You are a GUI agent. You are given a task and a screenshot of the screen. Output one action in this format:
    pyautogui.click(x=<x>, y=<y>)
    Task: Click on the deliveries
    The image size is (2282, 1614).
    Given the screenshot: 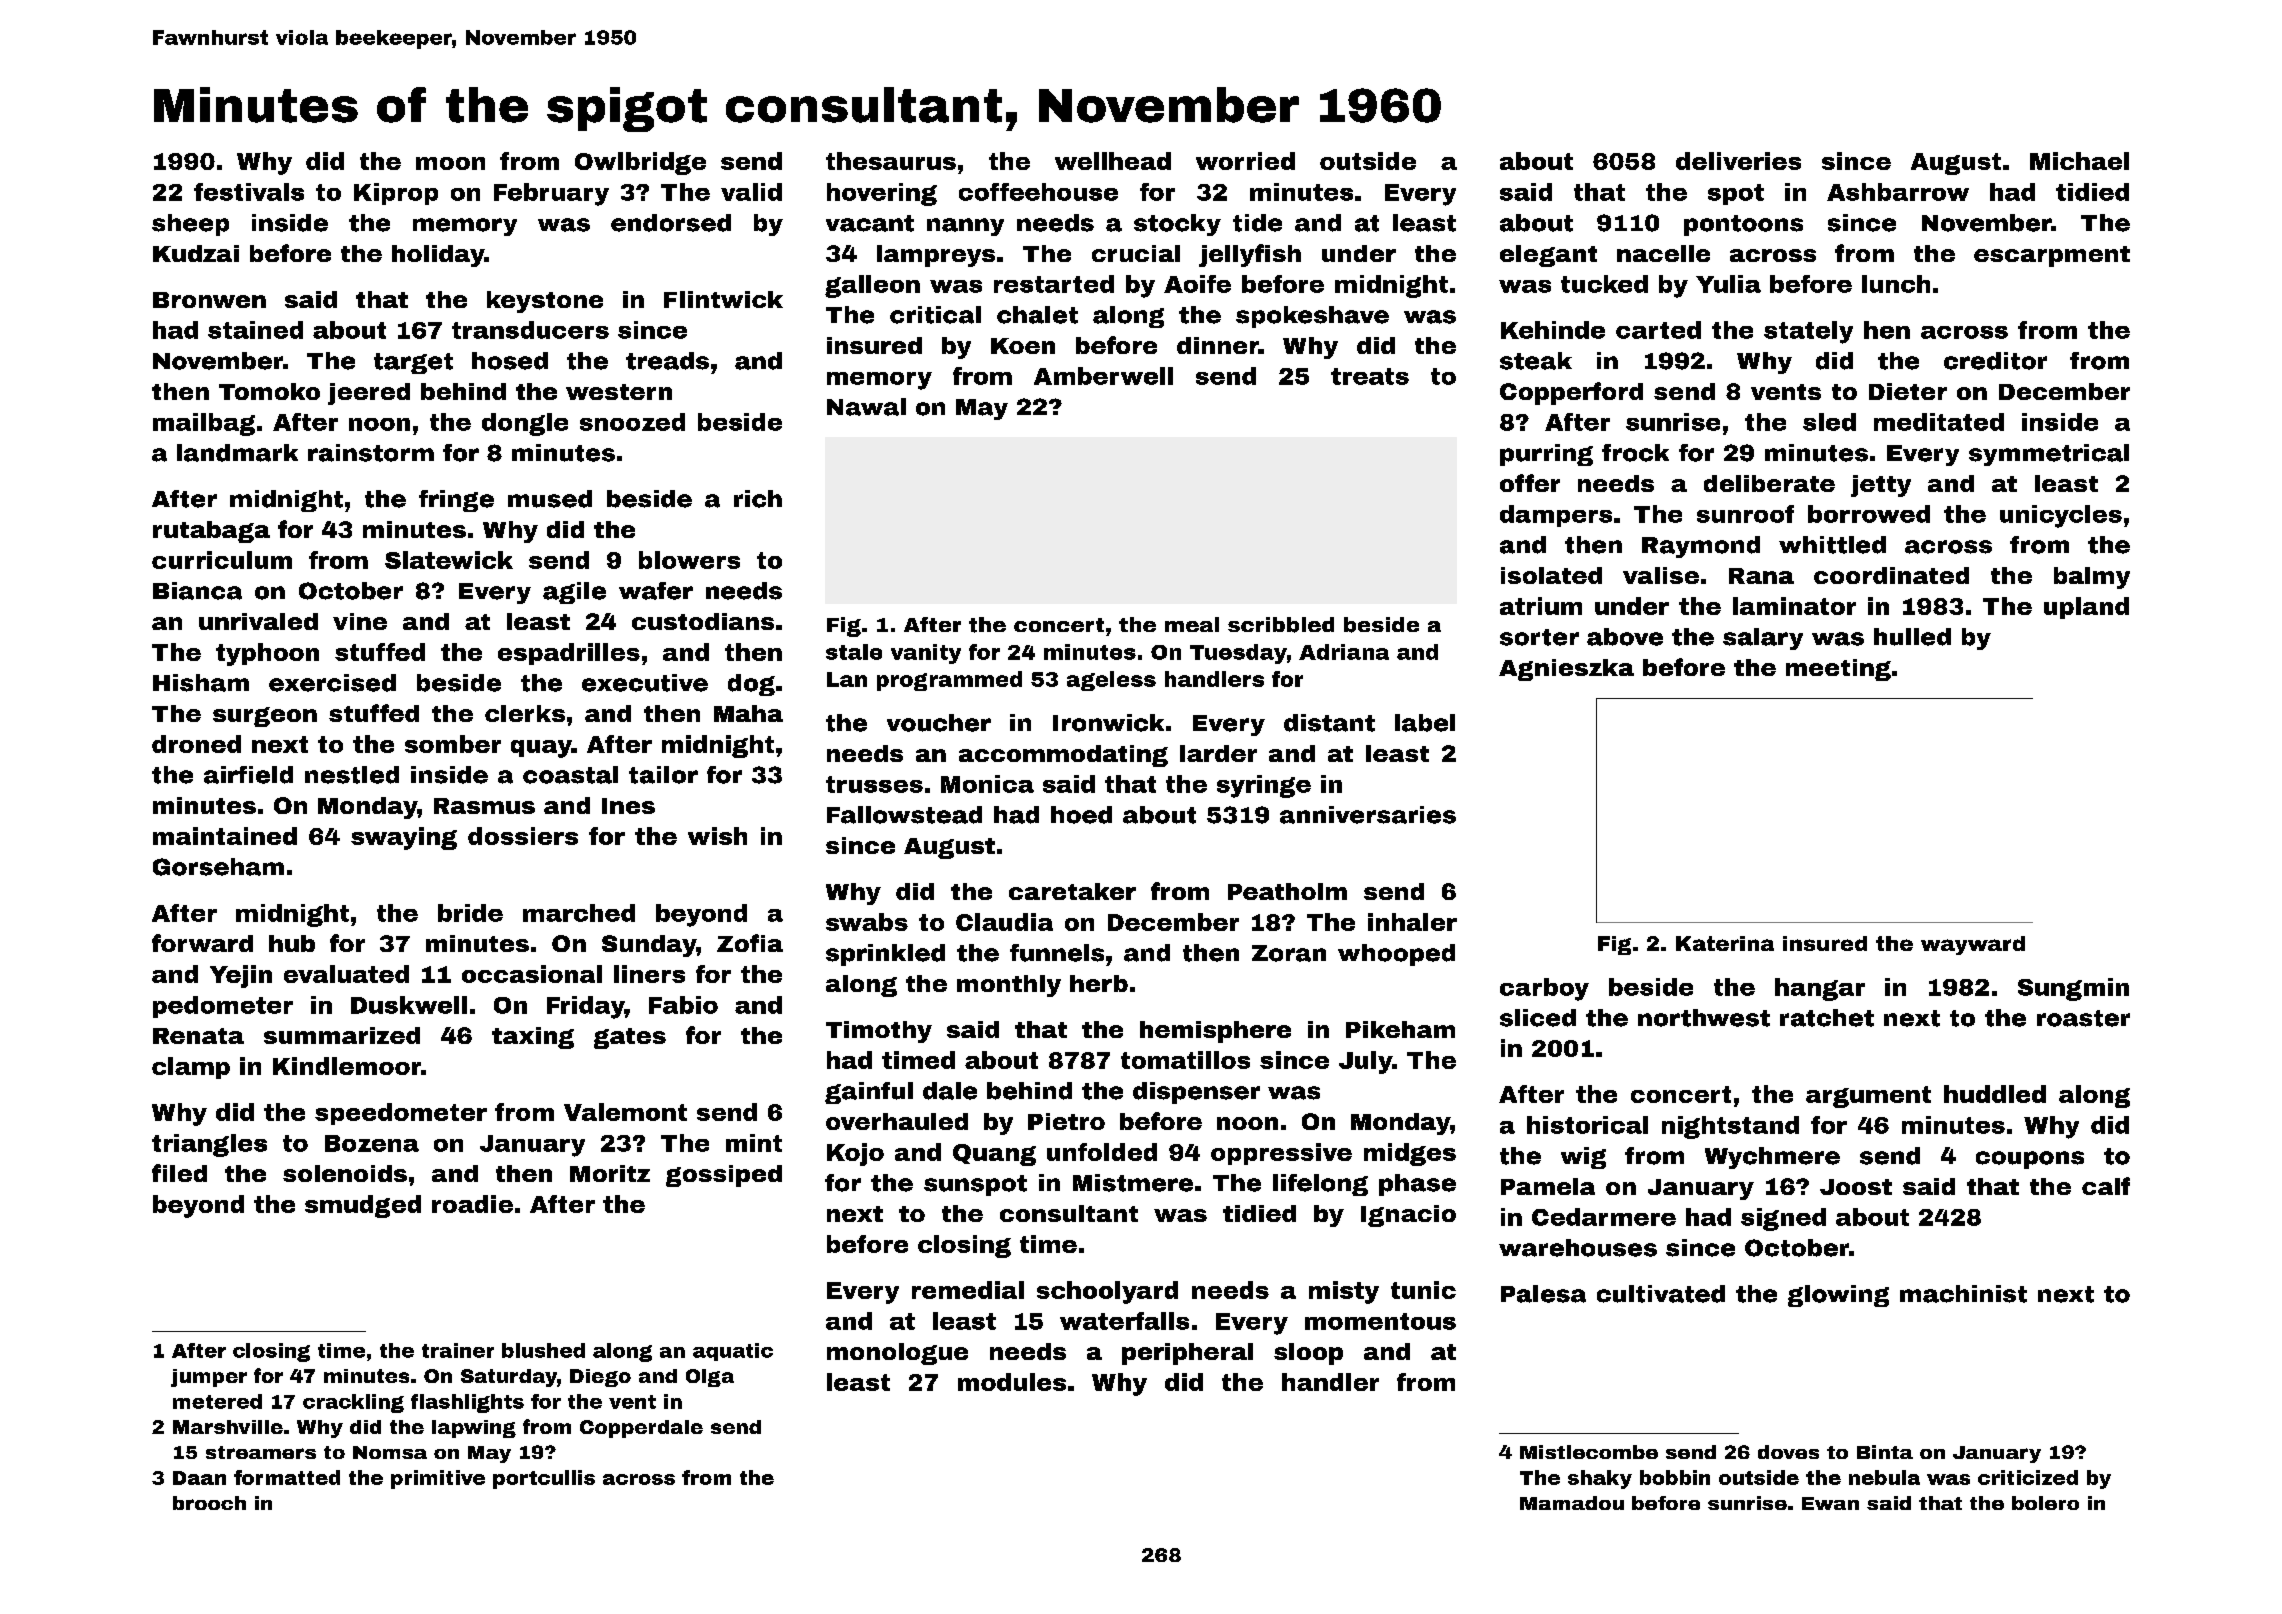 What is the action you would take?
    pyautogui.click(x=1738, y=161)
